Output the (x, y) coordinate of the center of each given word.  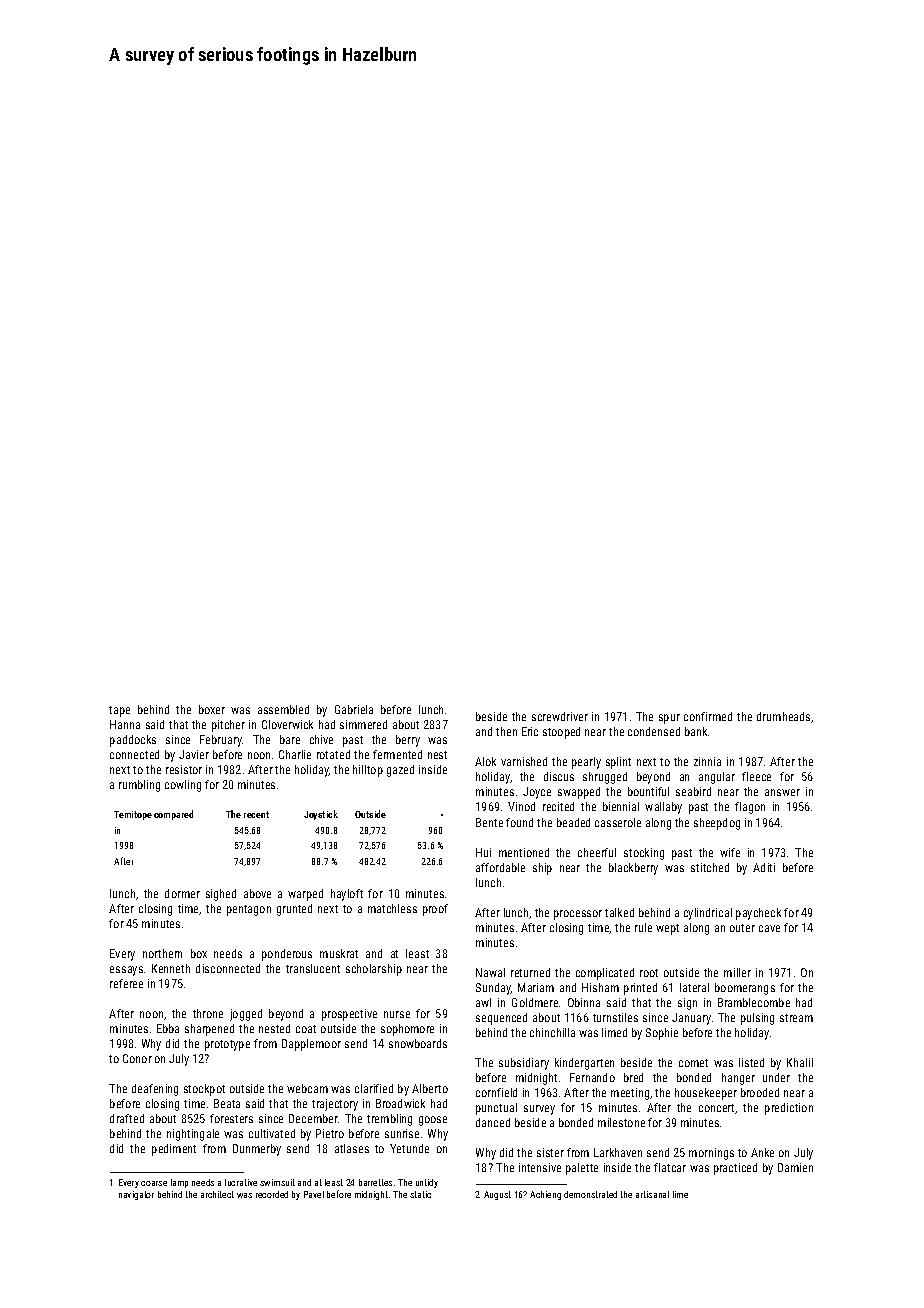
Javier (194, 754)
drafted (127, 1118)
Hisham (600, 987)
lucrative (241, 1182)
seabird (693, 791)
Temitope (133, 815)
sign (687, 1004)
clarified (374, 1088)
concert (716, 1108)
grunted (294, 910)
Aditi (764, 867)
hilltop (368, 771)
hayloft (347, 895)
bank (696, 731)
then (506, 731)
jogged (246, 1015)
